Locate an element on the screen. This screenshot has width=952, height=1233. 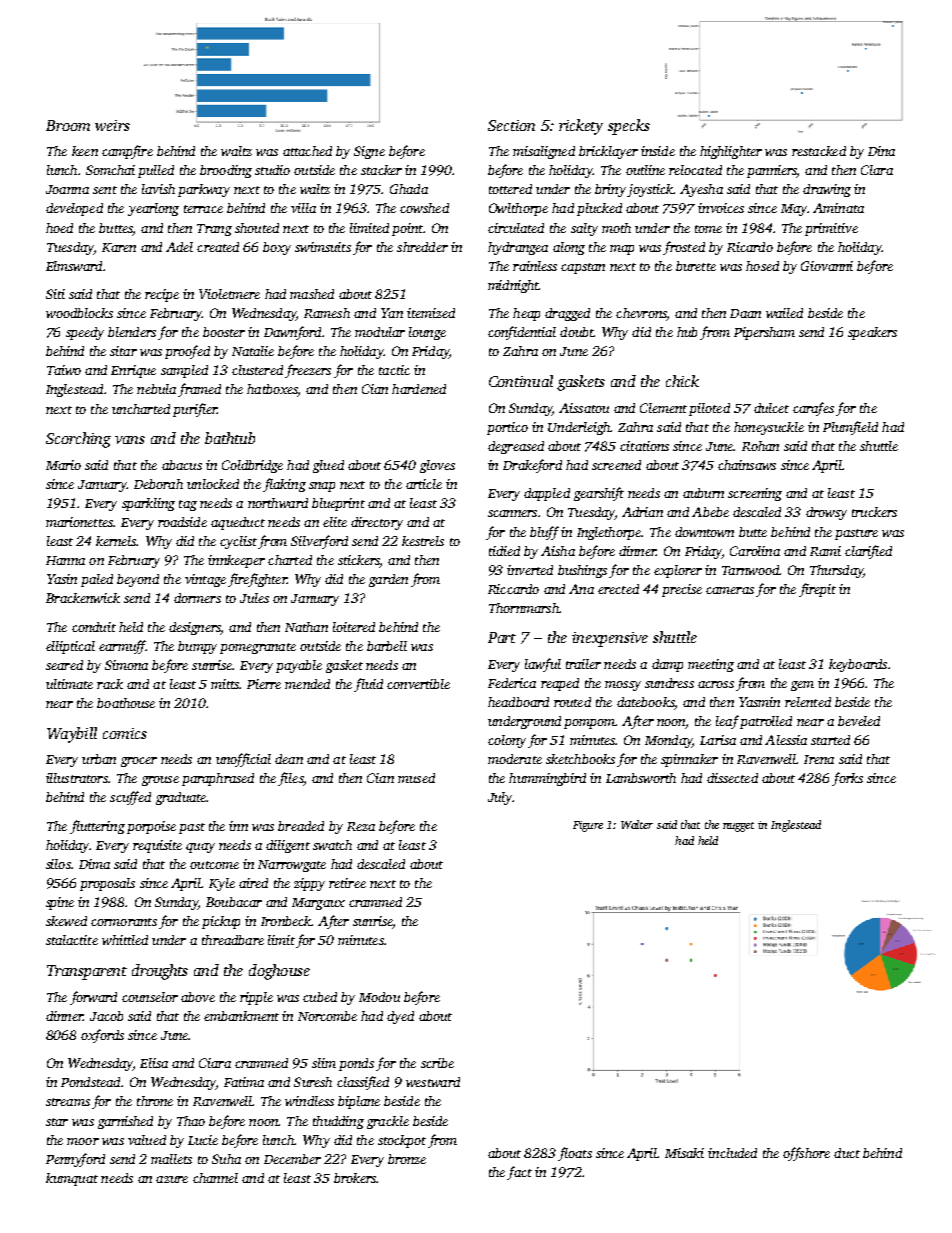
beveled is located at coordinates (859, 721).
